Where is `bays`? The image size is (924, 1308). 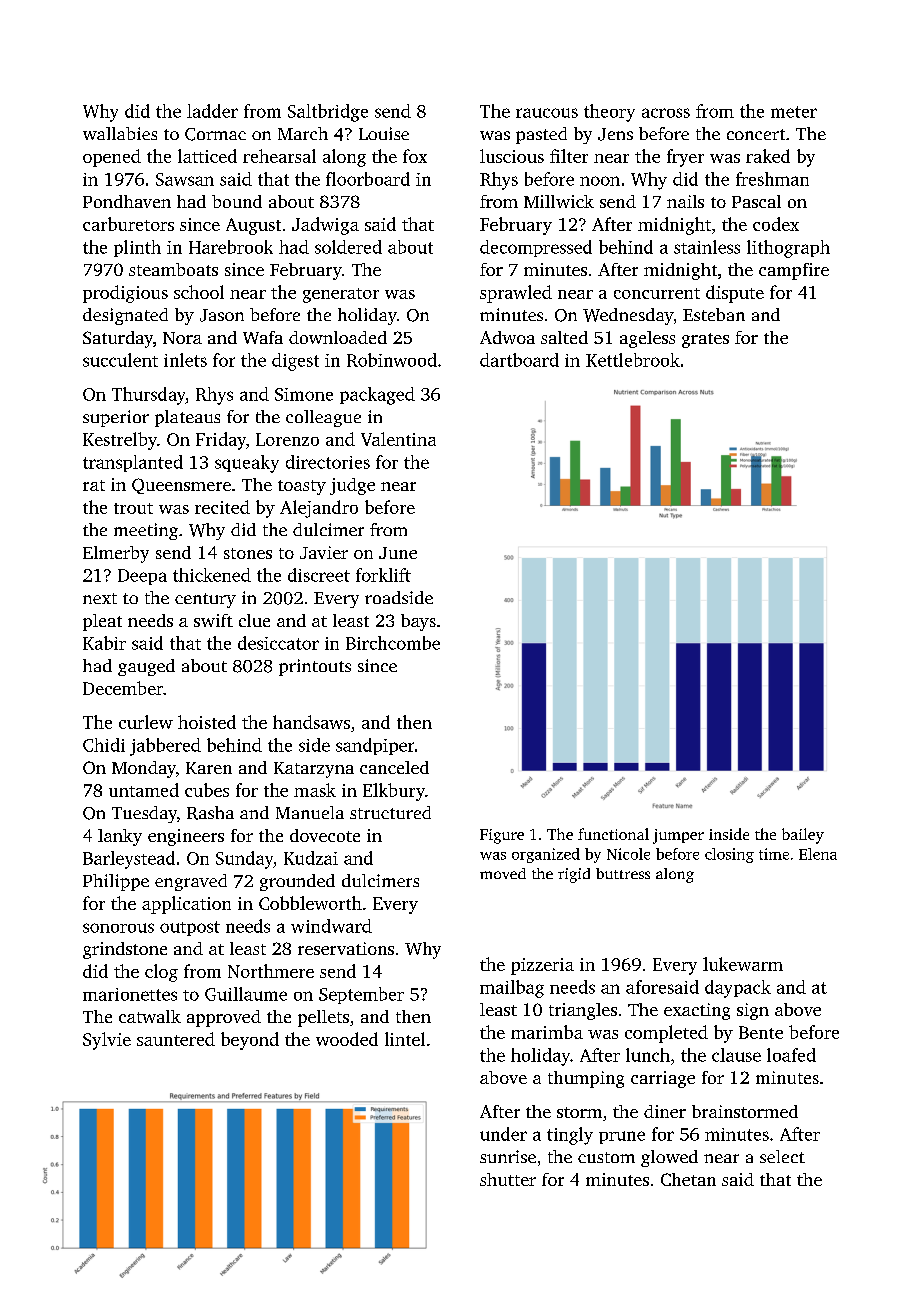 bays is located at coordinates (418, 622).
